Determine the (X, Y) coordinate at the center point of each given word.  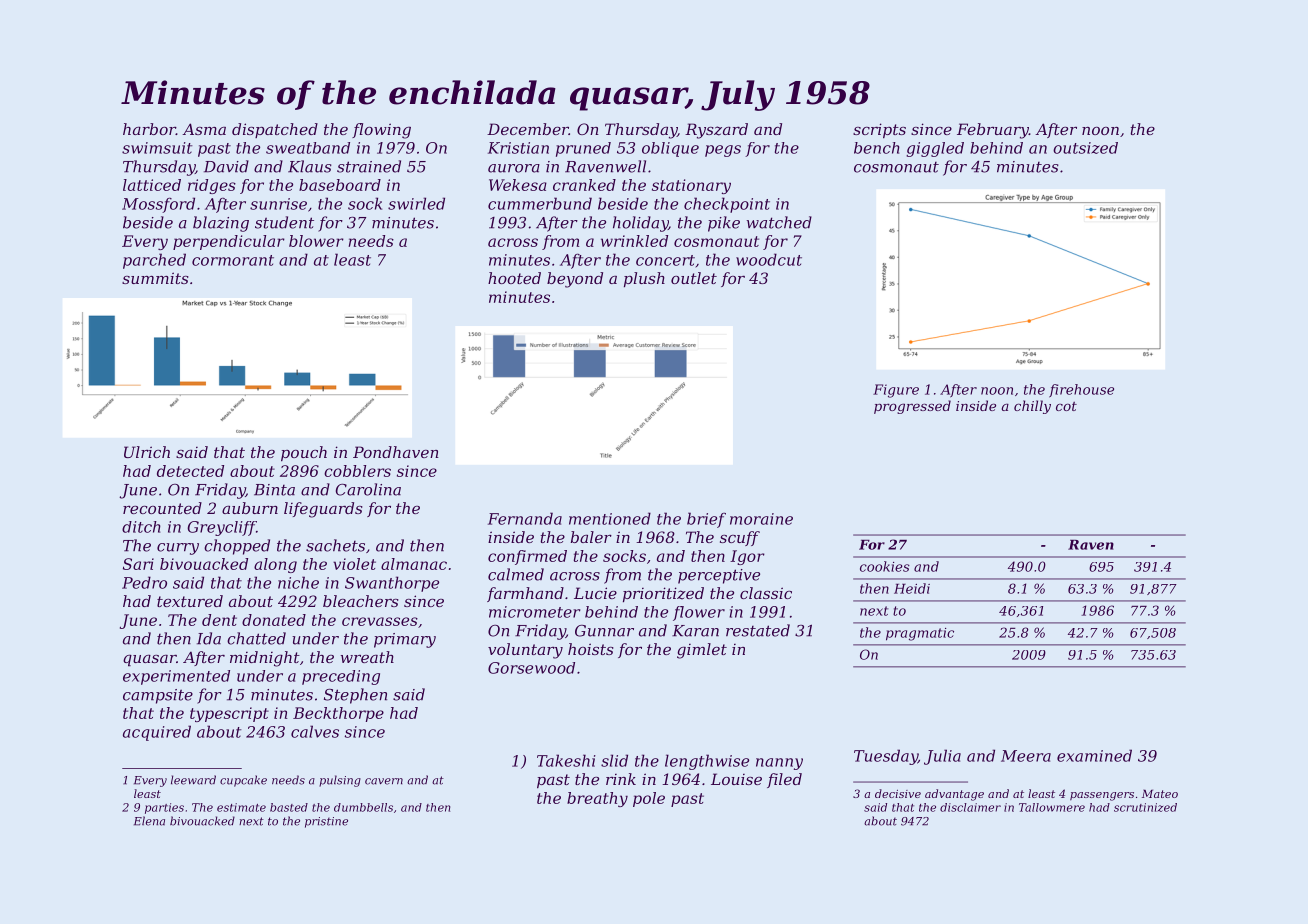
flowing (381, 131)
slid (614, 760)
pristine (326, 822)
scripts (879, 130)
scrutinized (1145, 807)
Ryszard (716, 131)
